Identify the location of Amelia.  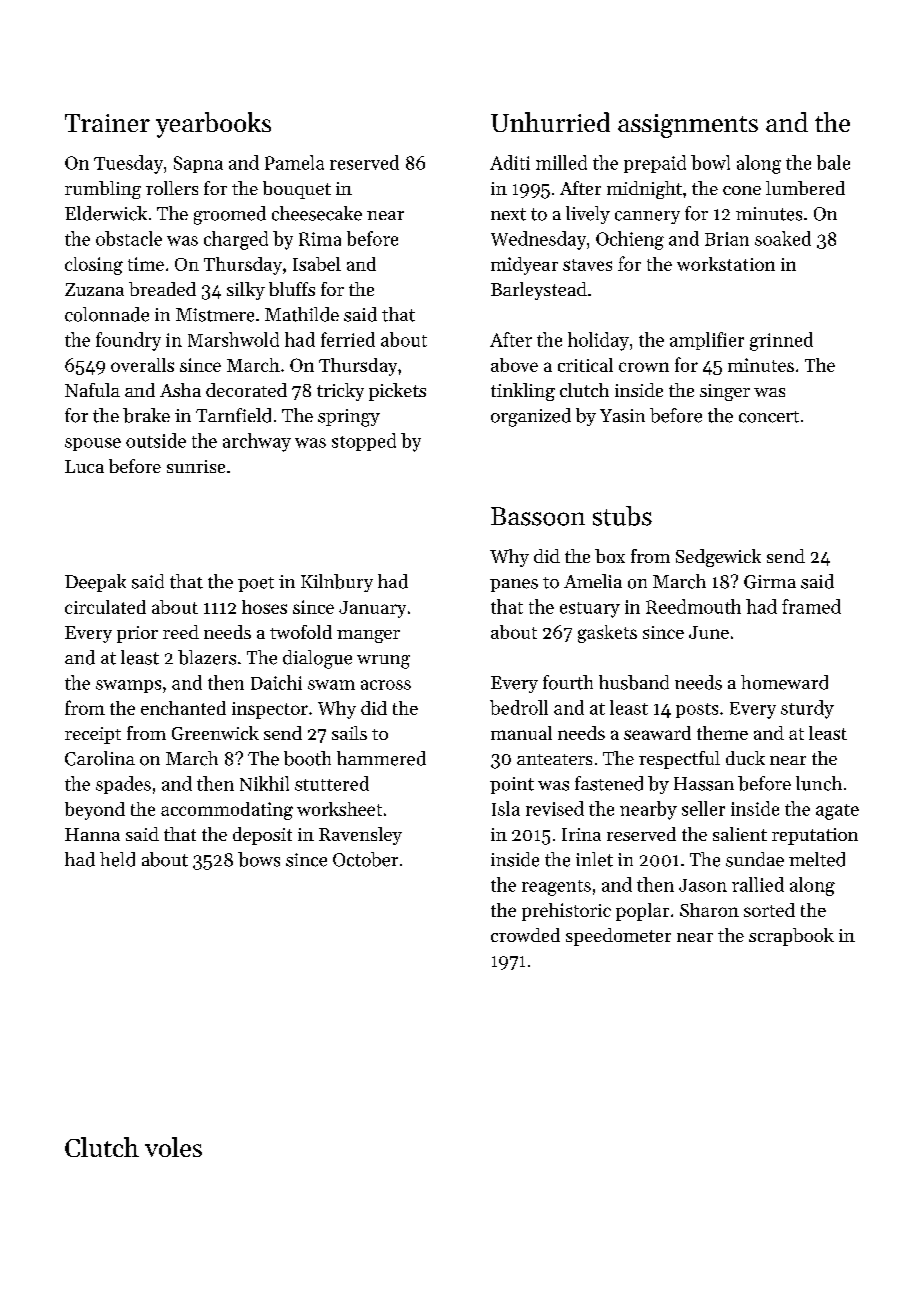
(593, 581).
